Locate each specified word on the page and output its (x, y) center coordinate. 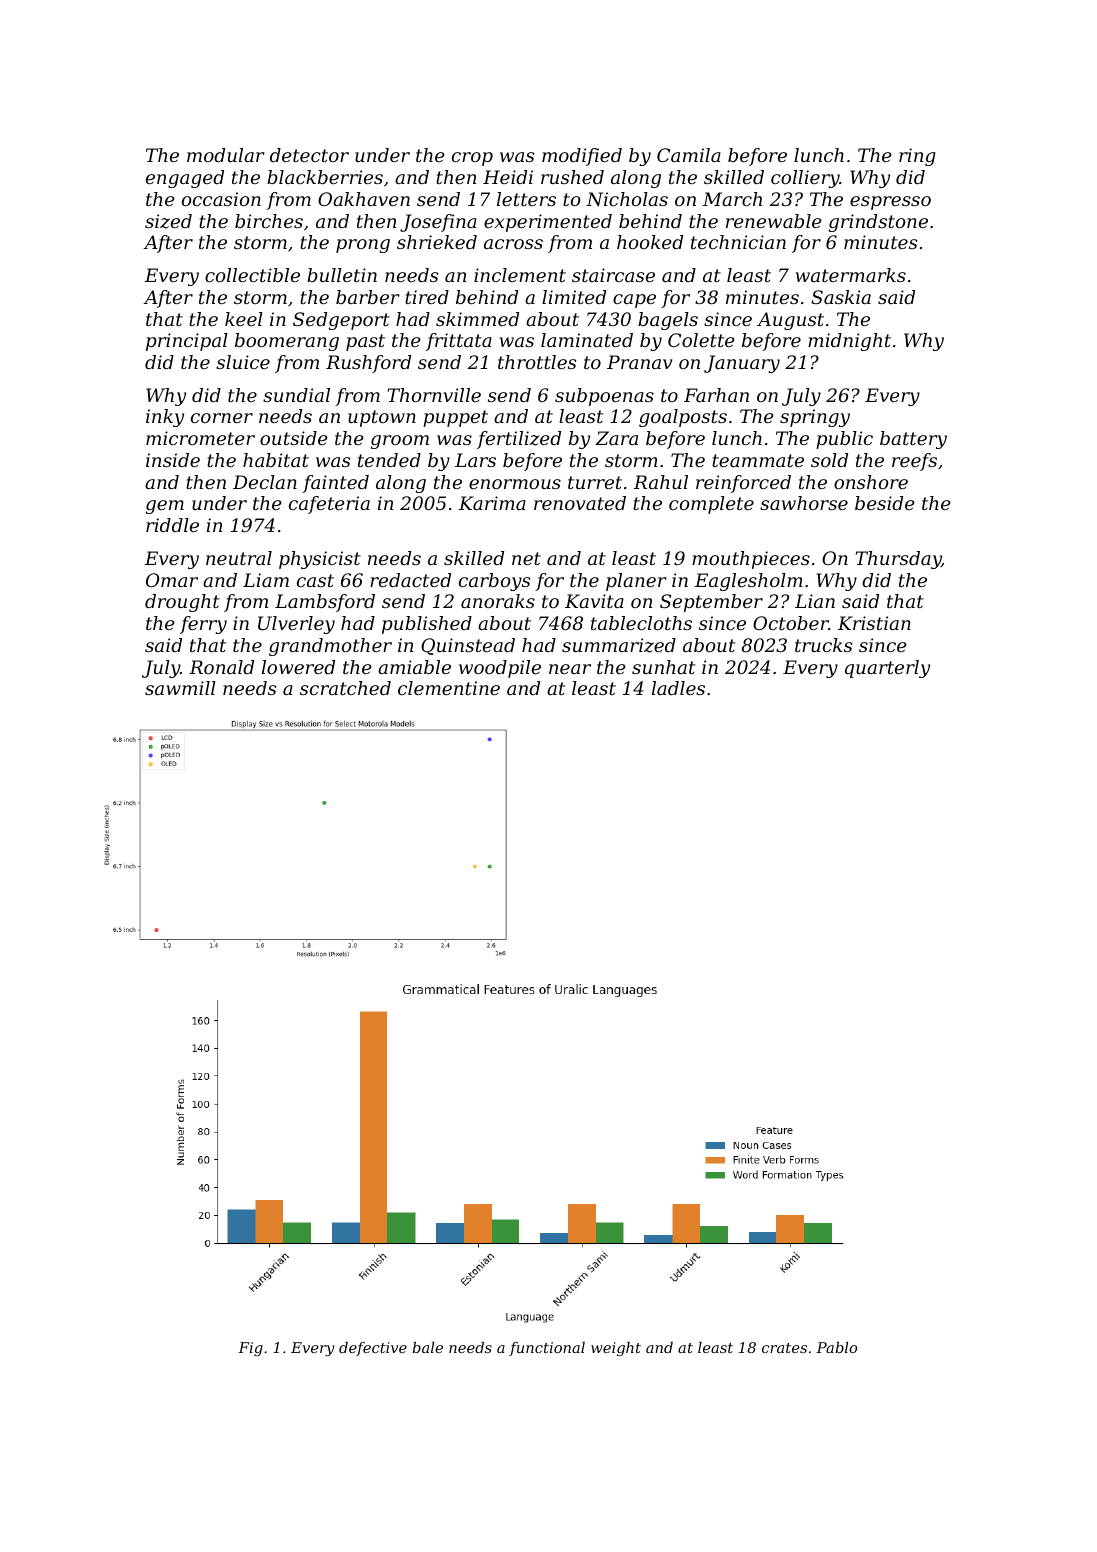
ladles (678, 688)
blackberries (325, 177)
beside (885, 503)
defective (373, 1349)
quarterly (887, 669)
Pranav (639, 362)
